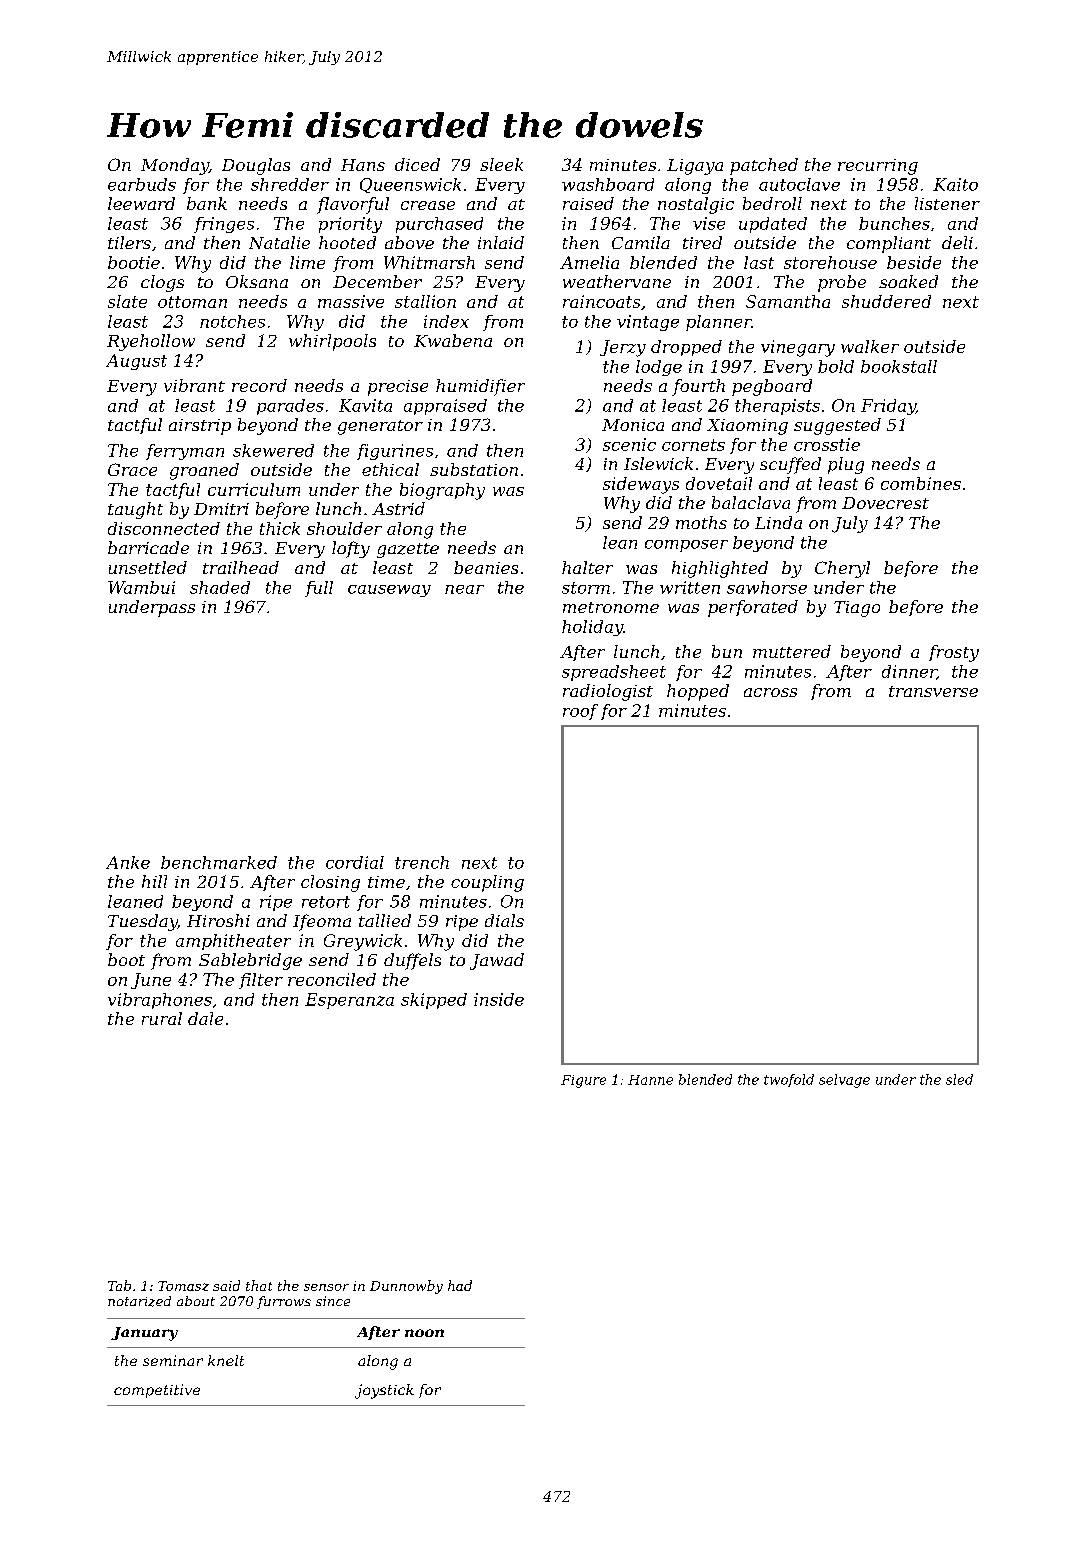  What do you see at coordinates (205, 1018) in the screenshot?
I see `dale` at bounding box center [205, 1018].
